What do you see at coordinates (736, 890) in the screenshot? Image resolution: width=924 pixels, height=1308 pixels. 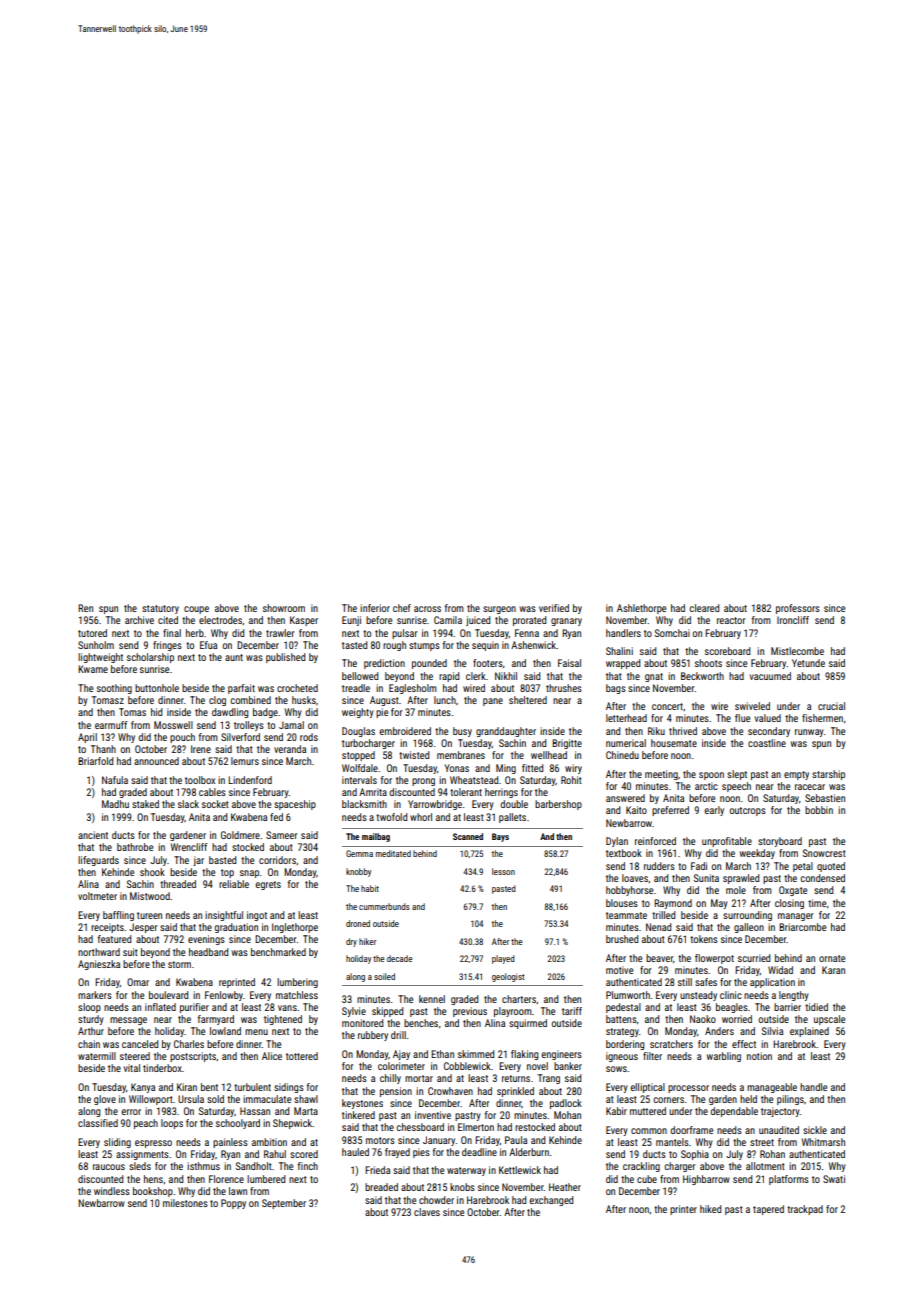 I see `mole` at bounding box center [736, 890].
